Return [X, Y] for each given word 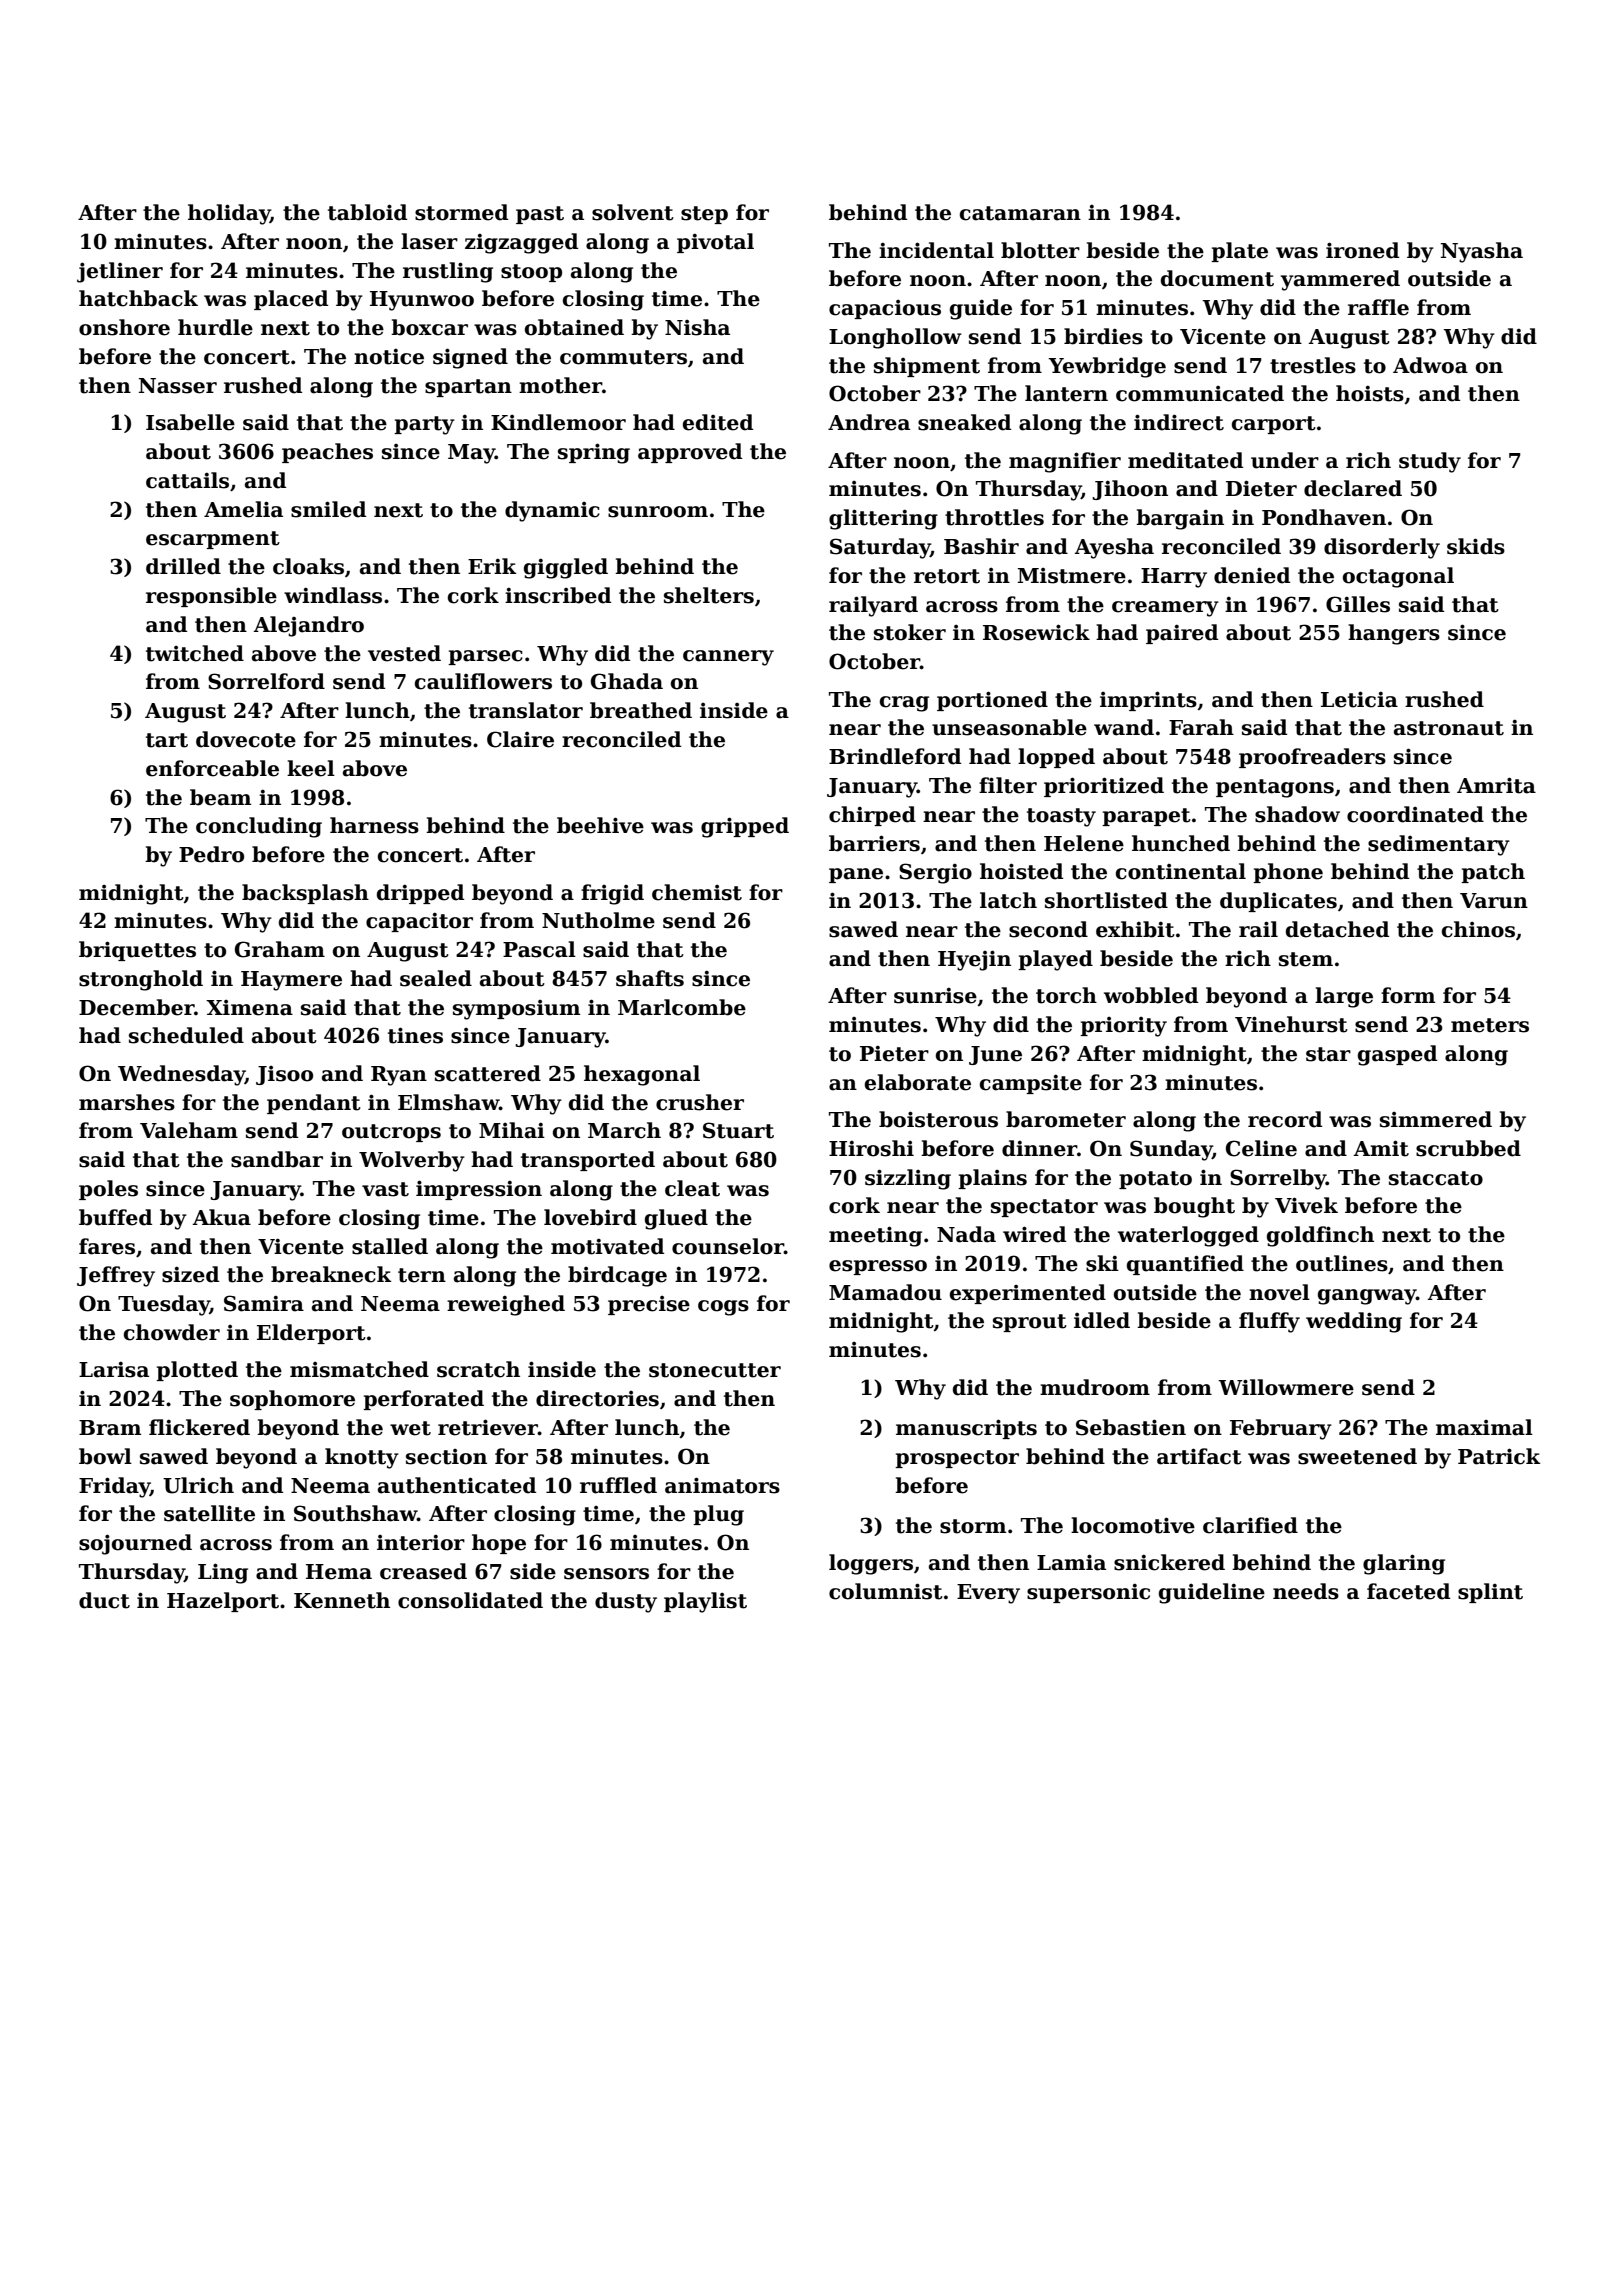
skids [1476, 546]
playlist [705, 1602]
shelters [709, 595]
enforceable [212, 768]
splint [1490, 1593]
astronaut [1449, 728]
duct [104, 1600]
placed [291, 300]
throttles [994, 517]
